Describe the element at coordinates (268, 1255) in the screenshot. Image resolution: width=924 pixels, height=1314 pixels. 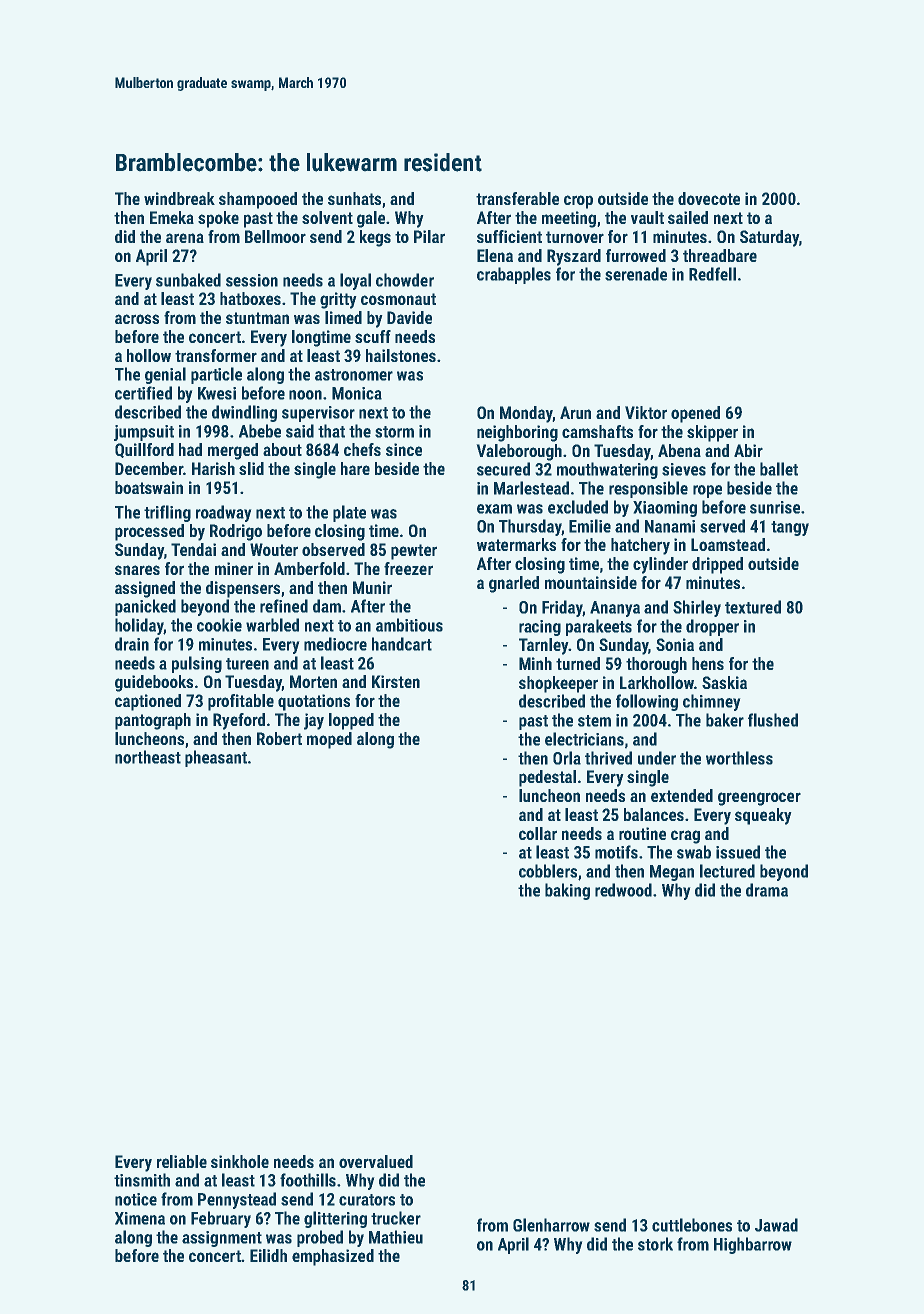
I see `Eilidh` at that location.
